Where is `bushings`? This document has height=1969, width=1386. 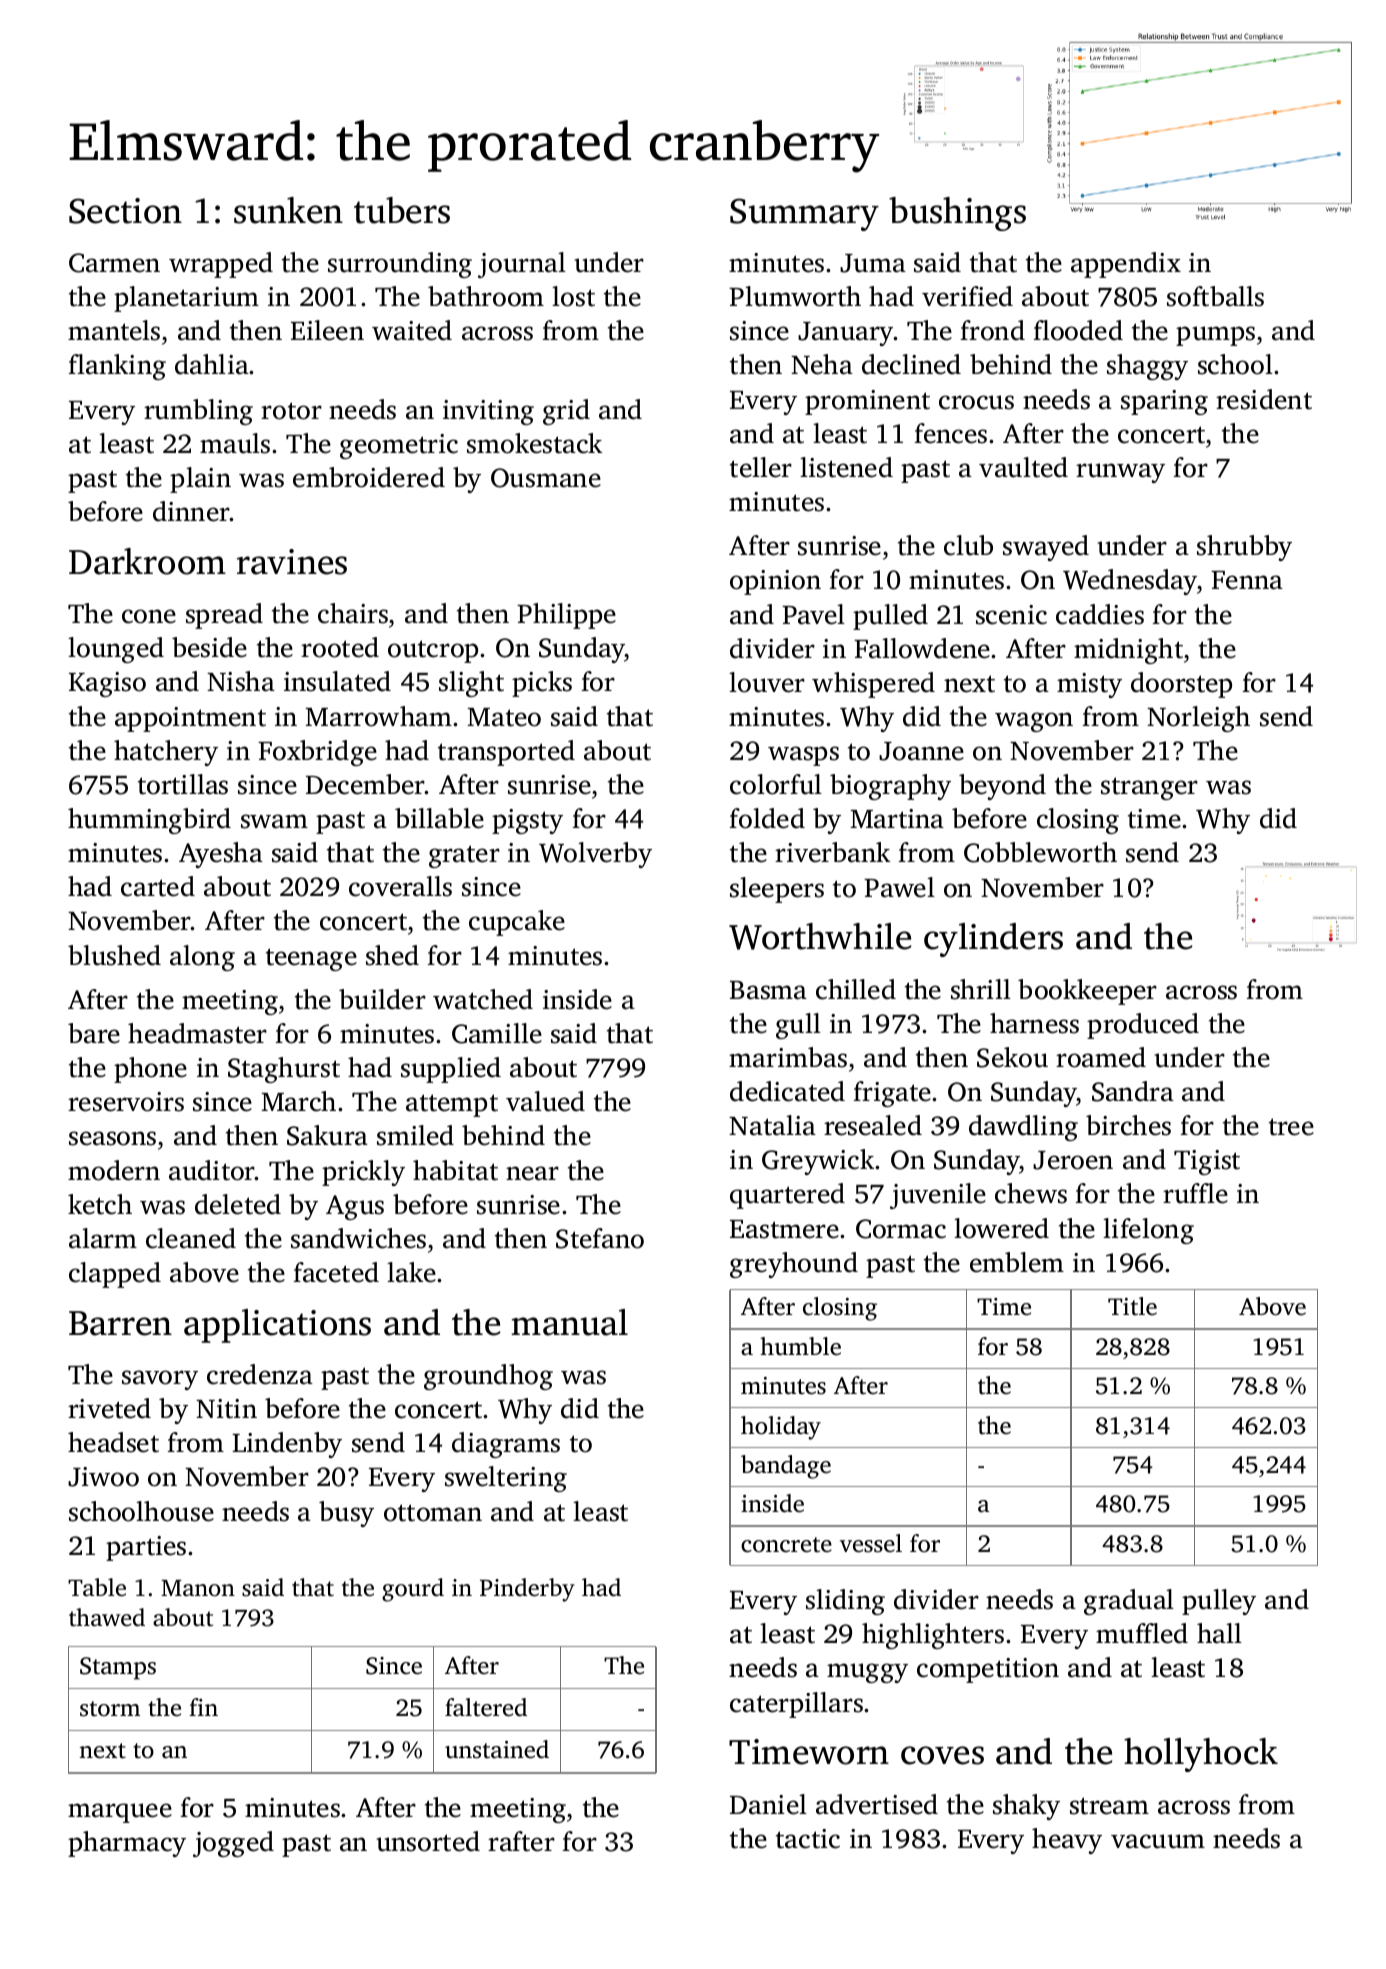
bushings is located at coordinates (957, 214).
